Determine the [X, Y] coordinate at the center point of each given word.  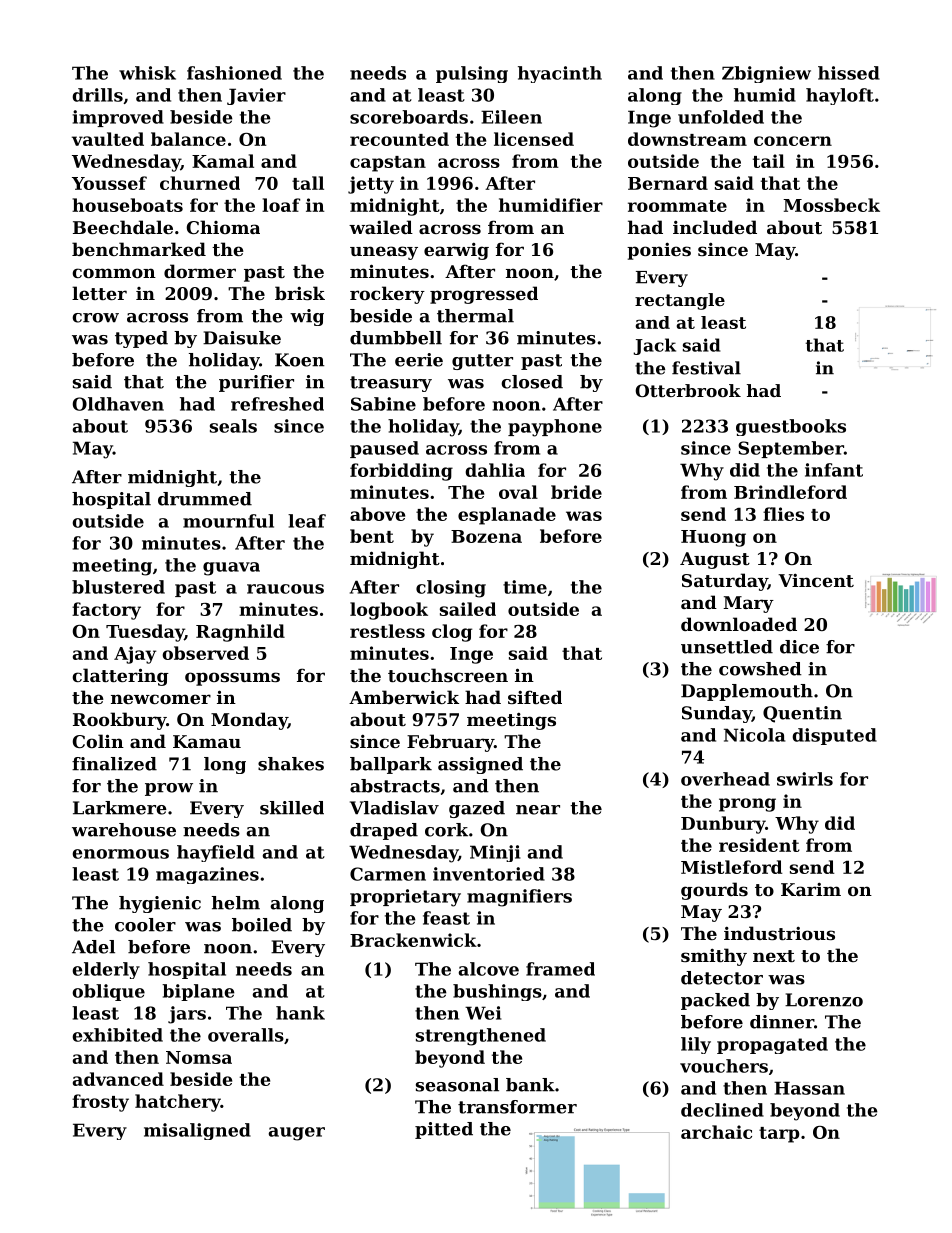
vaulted [108, 139]
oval [518, 492]
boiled [262, 925]
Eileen [511, 117]
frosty [100, 1103]
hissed [849, 73]
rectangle [680, 301]
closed [532, 382]
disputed [834, 736]
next [774, 956]
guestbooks [791, 427]
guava [231, 569]
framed [560, 969]
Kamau [207, 741]
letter [99, 293]
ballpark [391, 765]
